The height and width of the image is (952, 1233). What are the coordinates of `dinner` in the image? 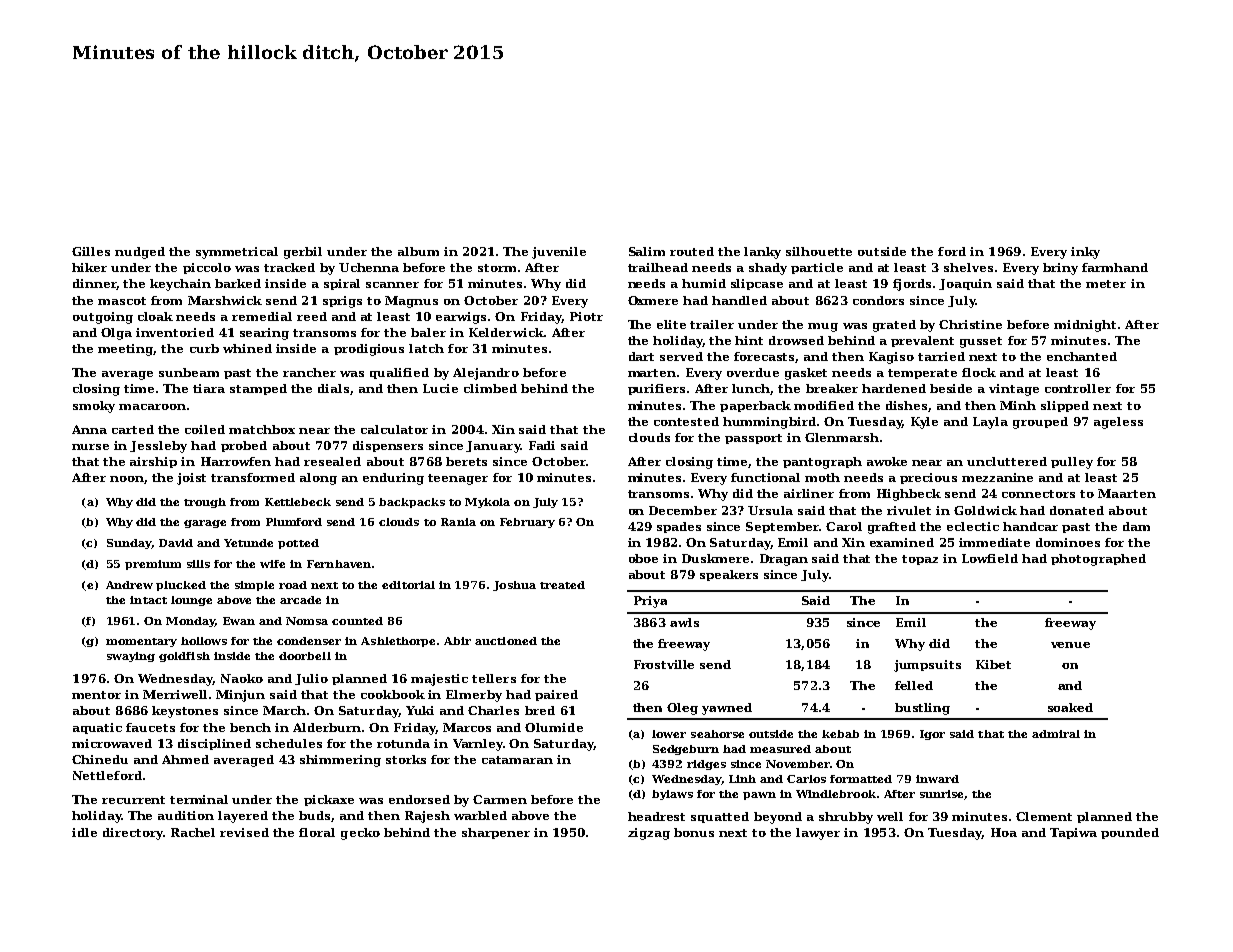 It's located at (95, 284).
